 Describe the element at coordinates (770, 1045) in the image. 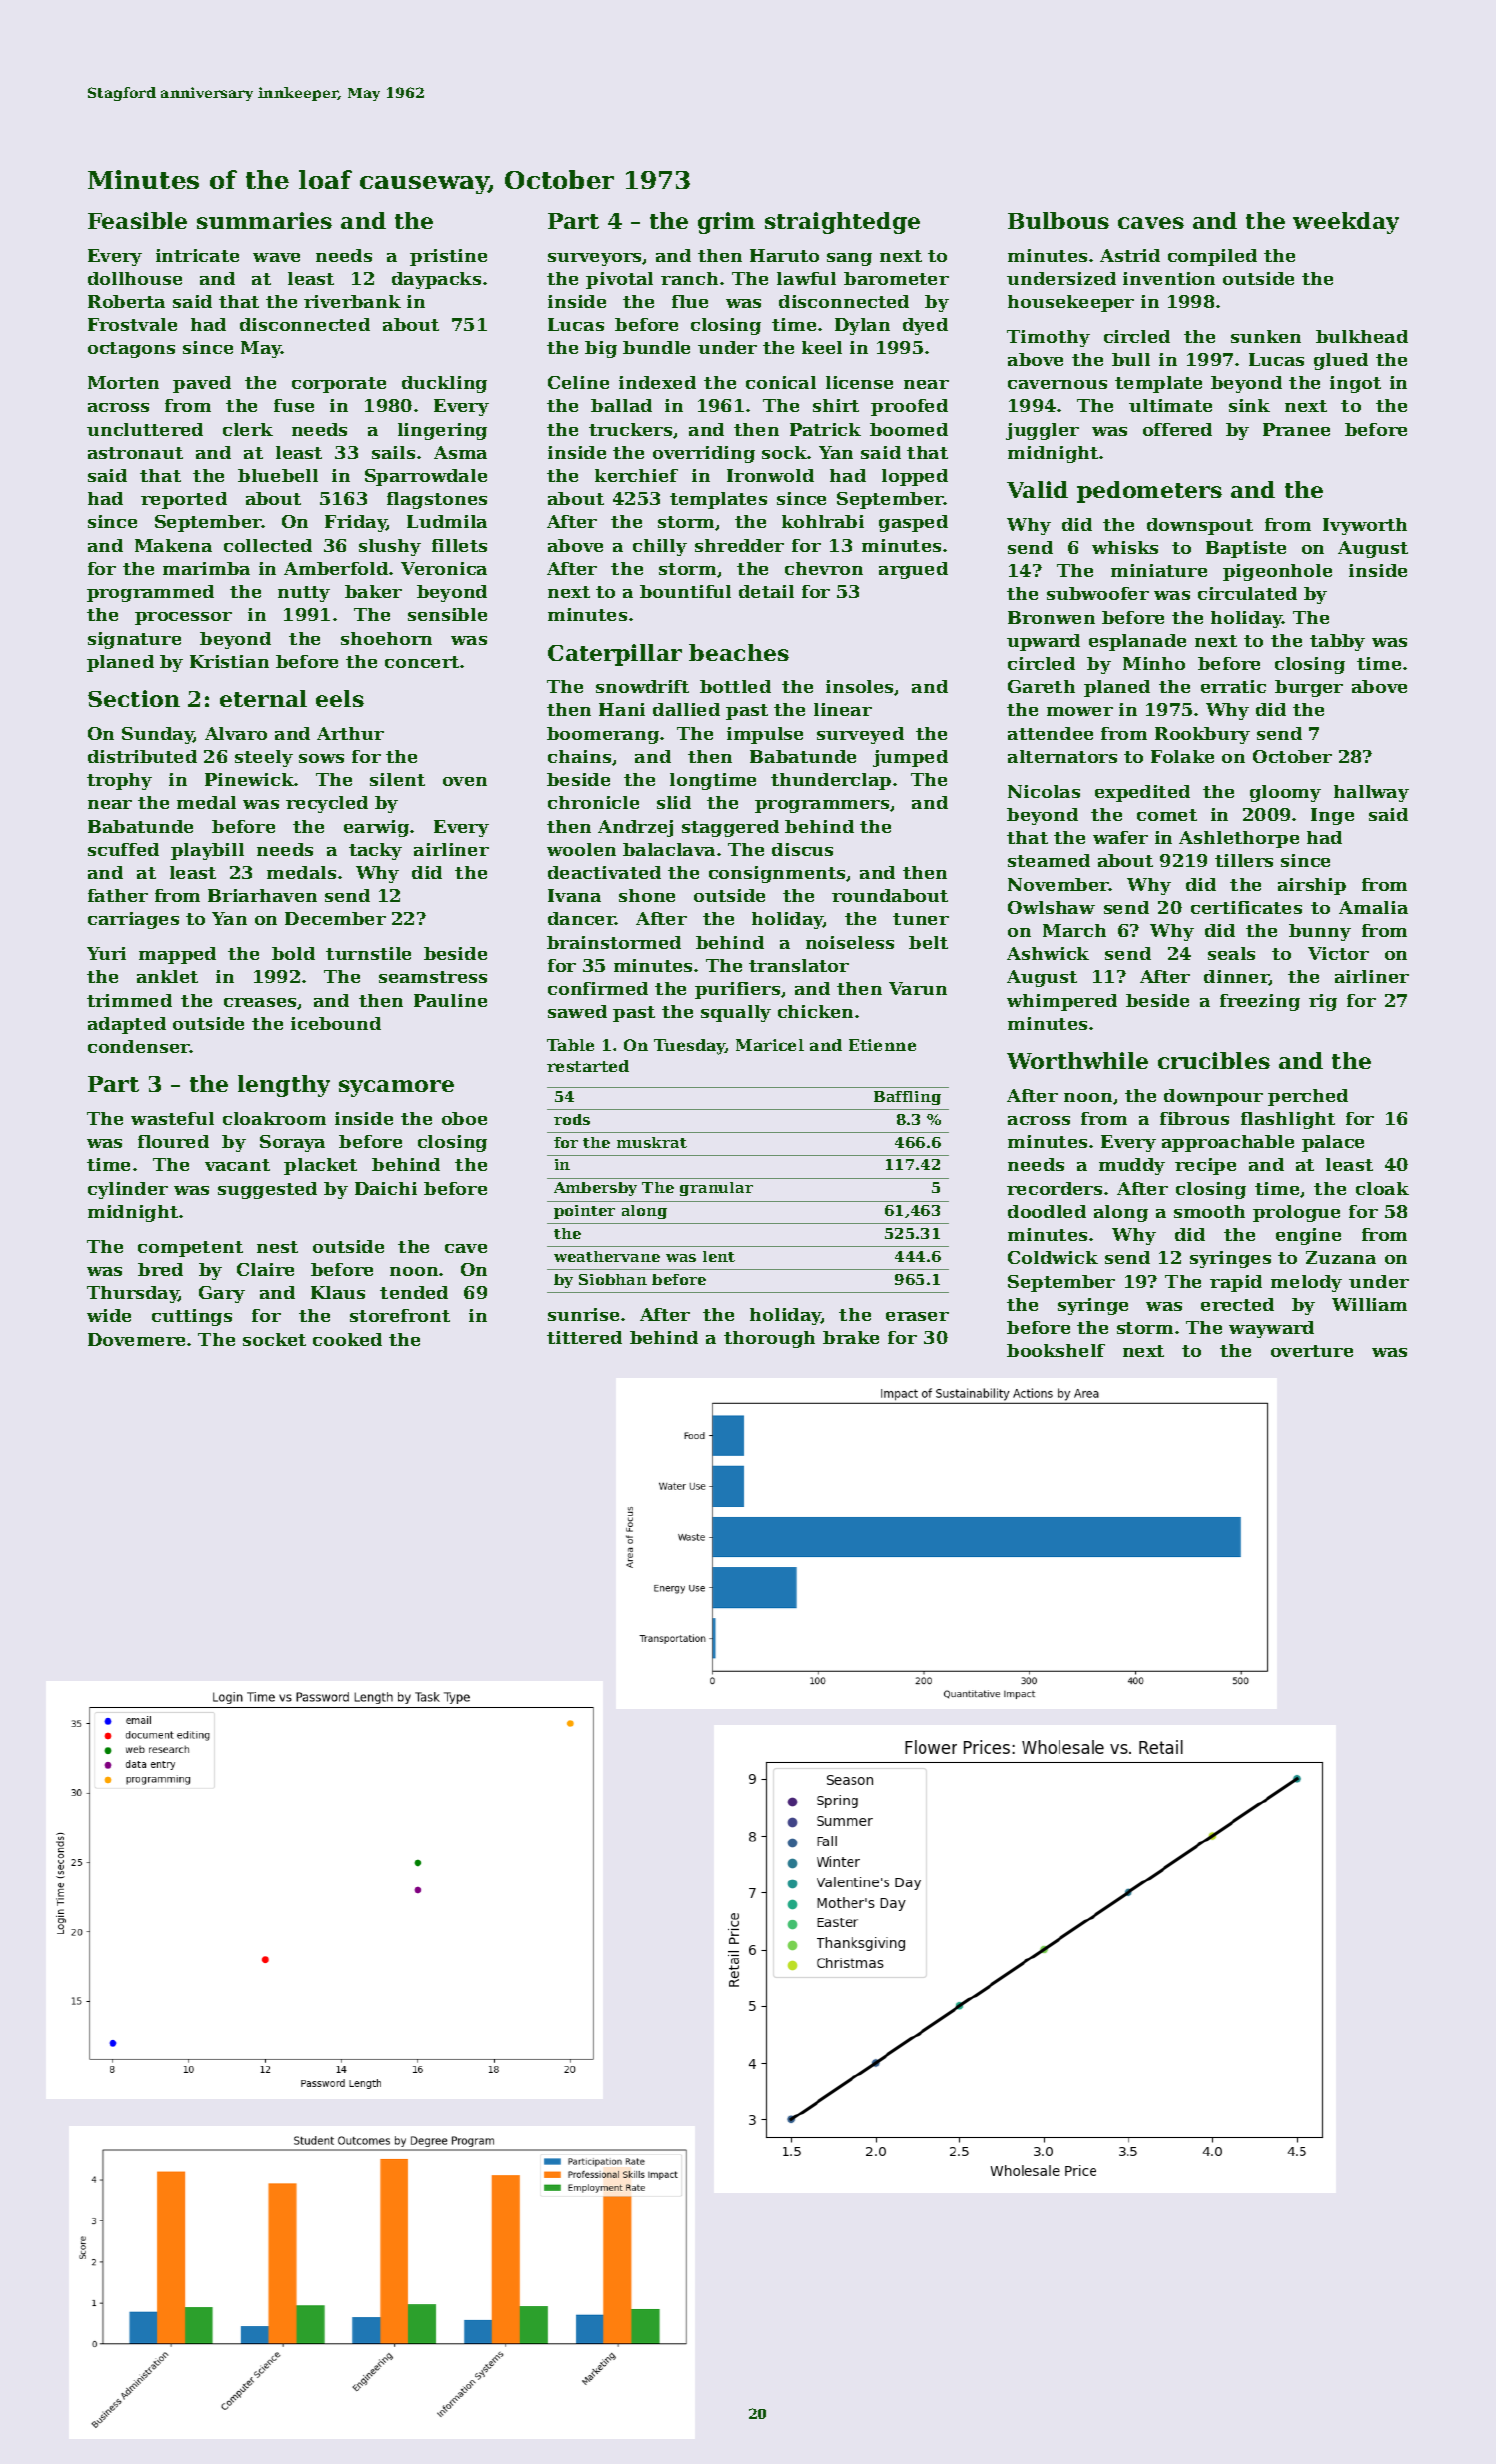

I see `Maricel` at that location.
